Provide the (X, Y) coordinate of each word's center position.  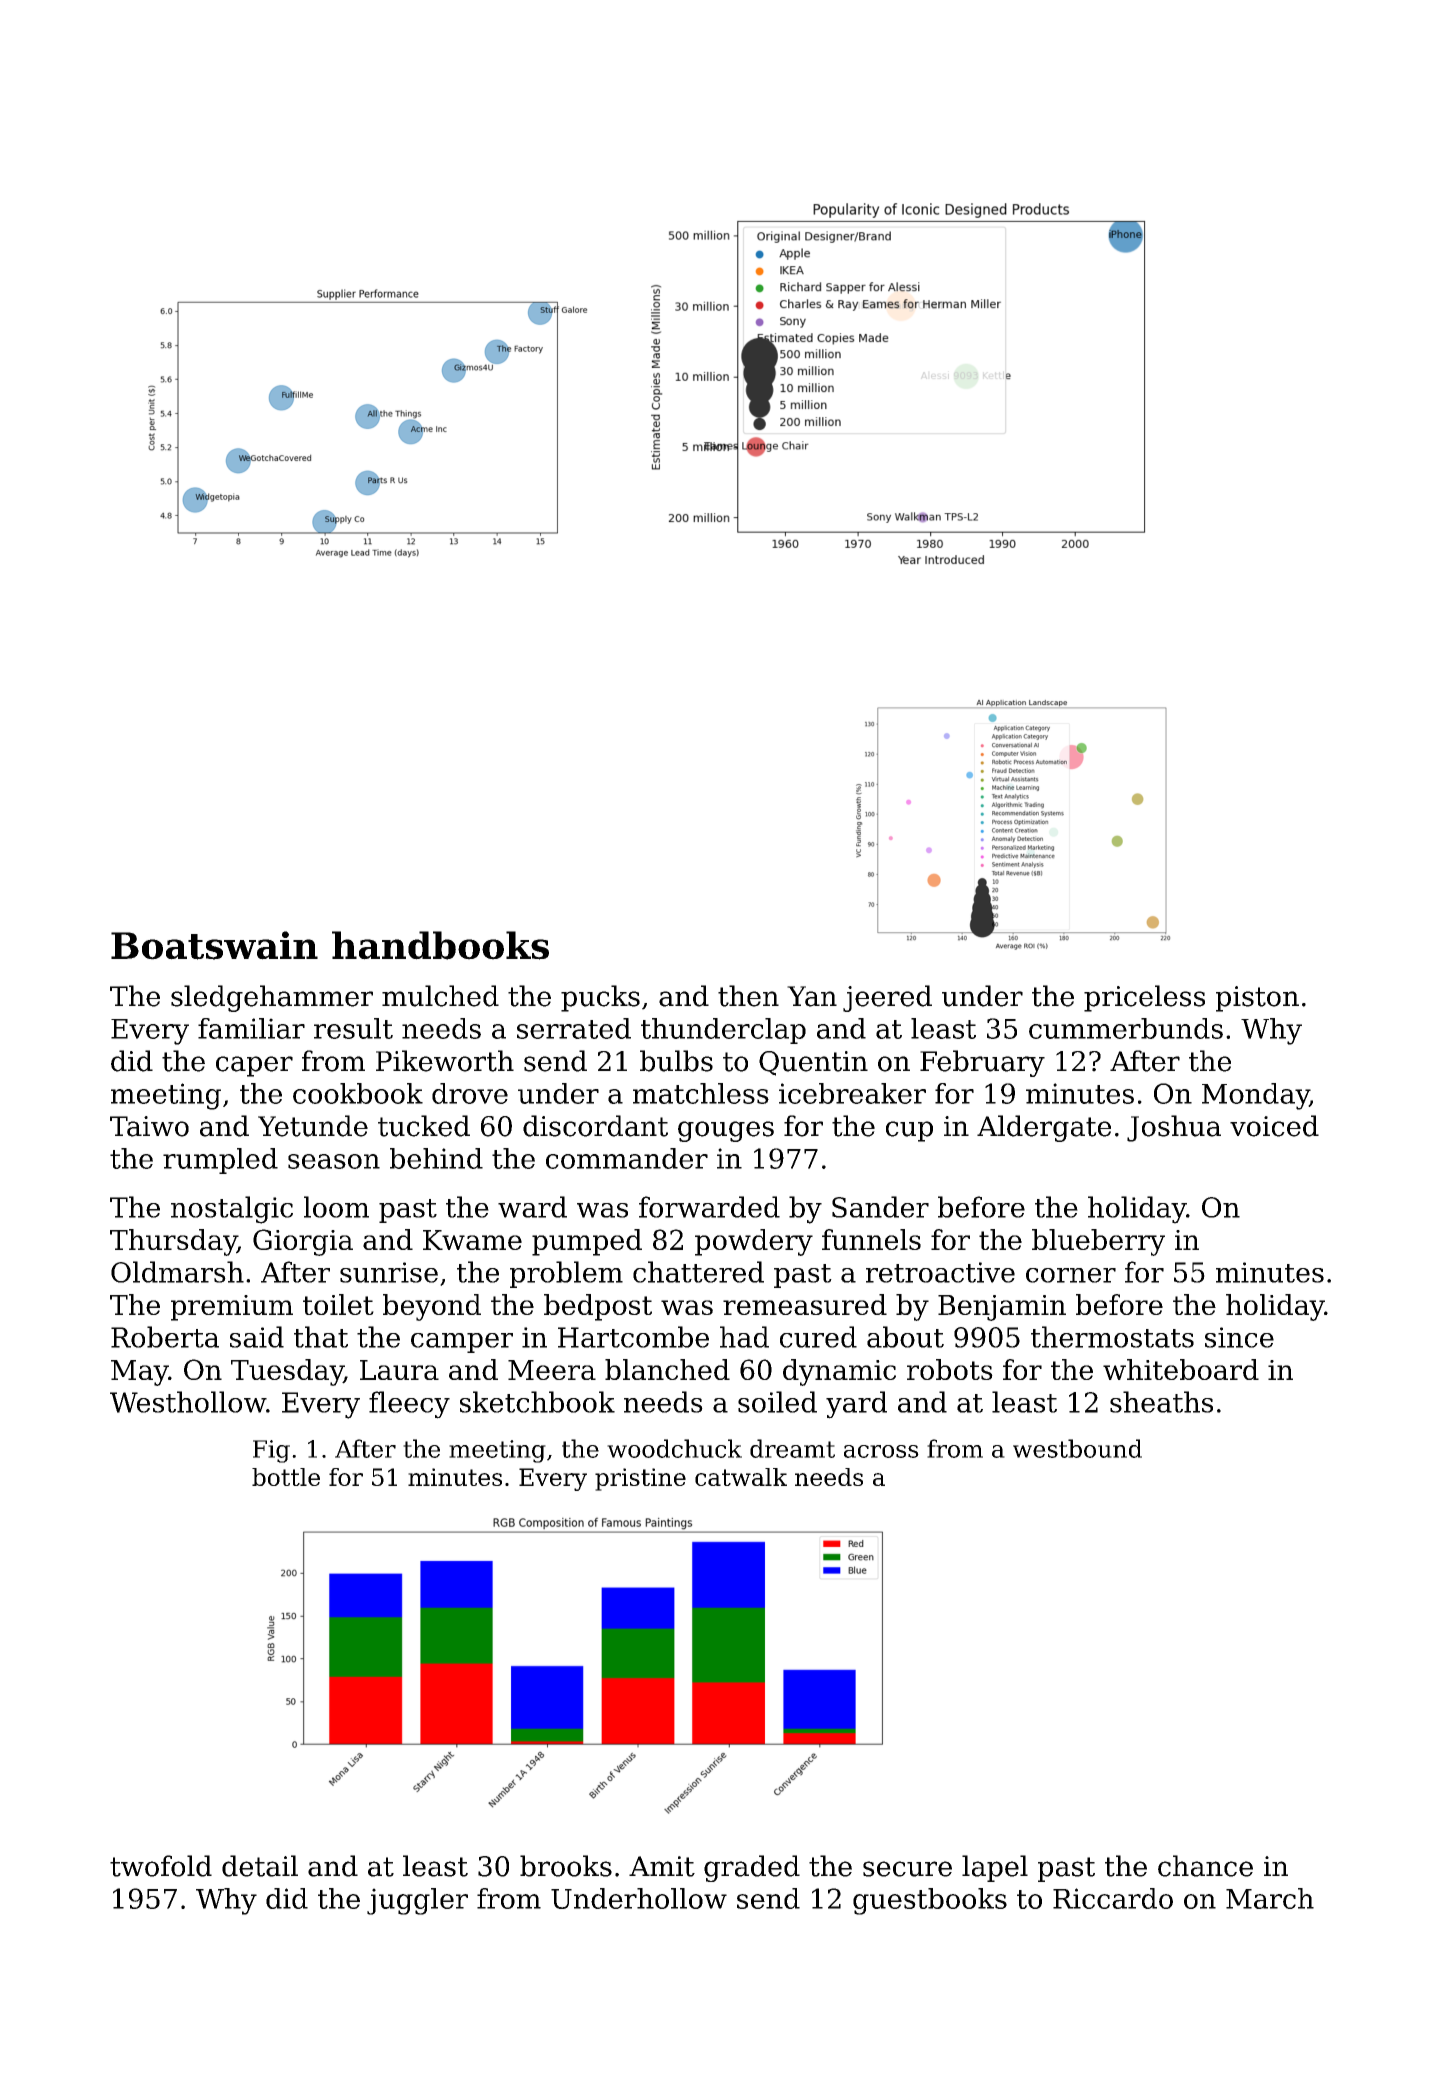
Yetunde (313, 1126)
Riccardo (1113, 1898)
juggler (417, 1901)
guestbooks (930, 1901)
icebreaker (852, 1093)
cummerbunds (1126, 1028)
